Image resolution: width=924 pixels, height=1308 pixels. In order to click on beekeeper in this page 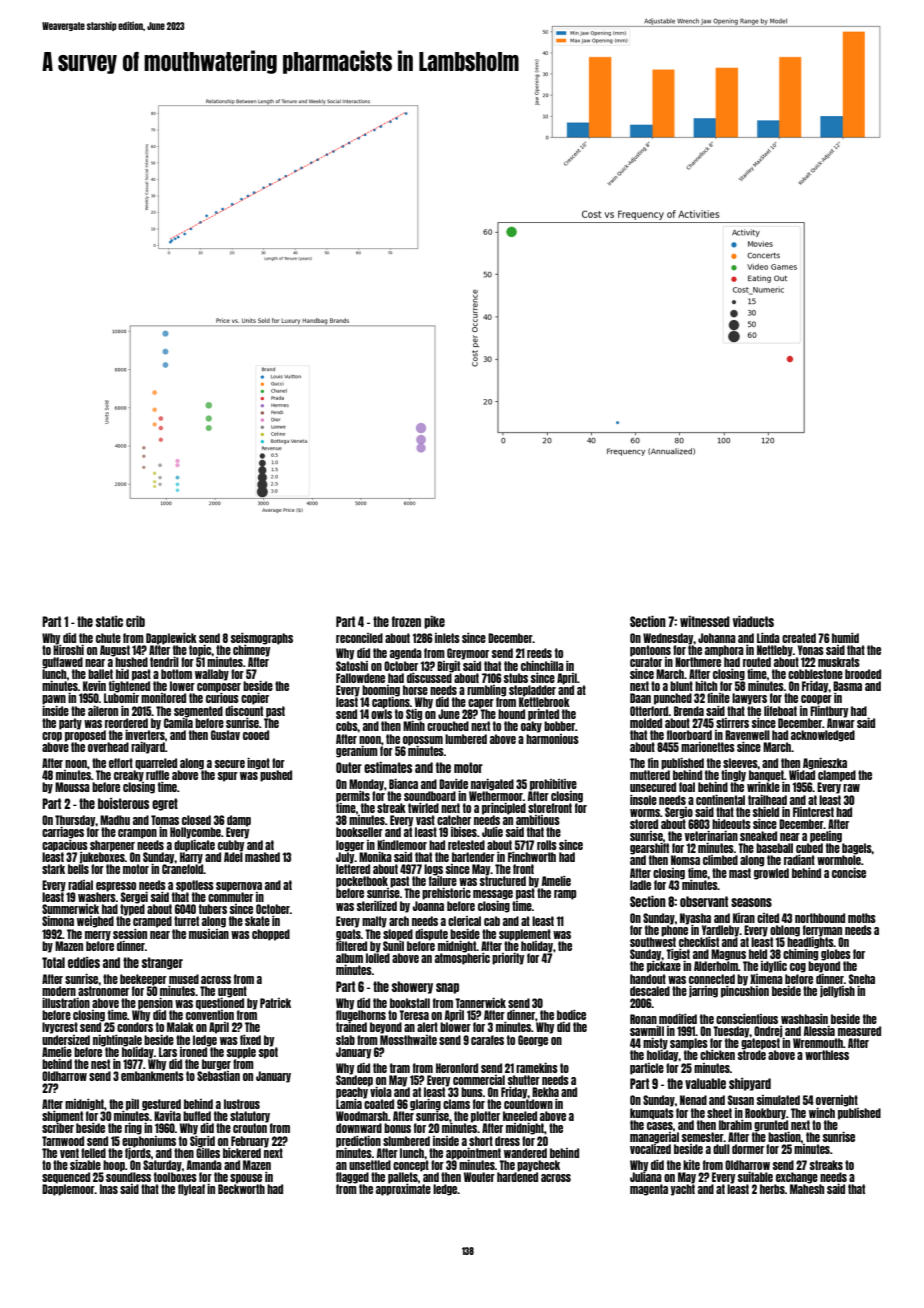, I will do `click(143, 979)`.
